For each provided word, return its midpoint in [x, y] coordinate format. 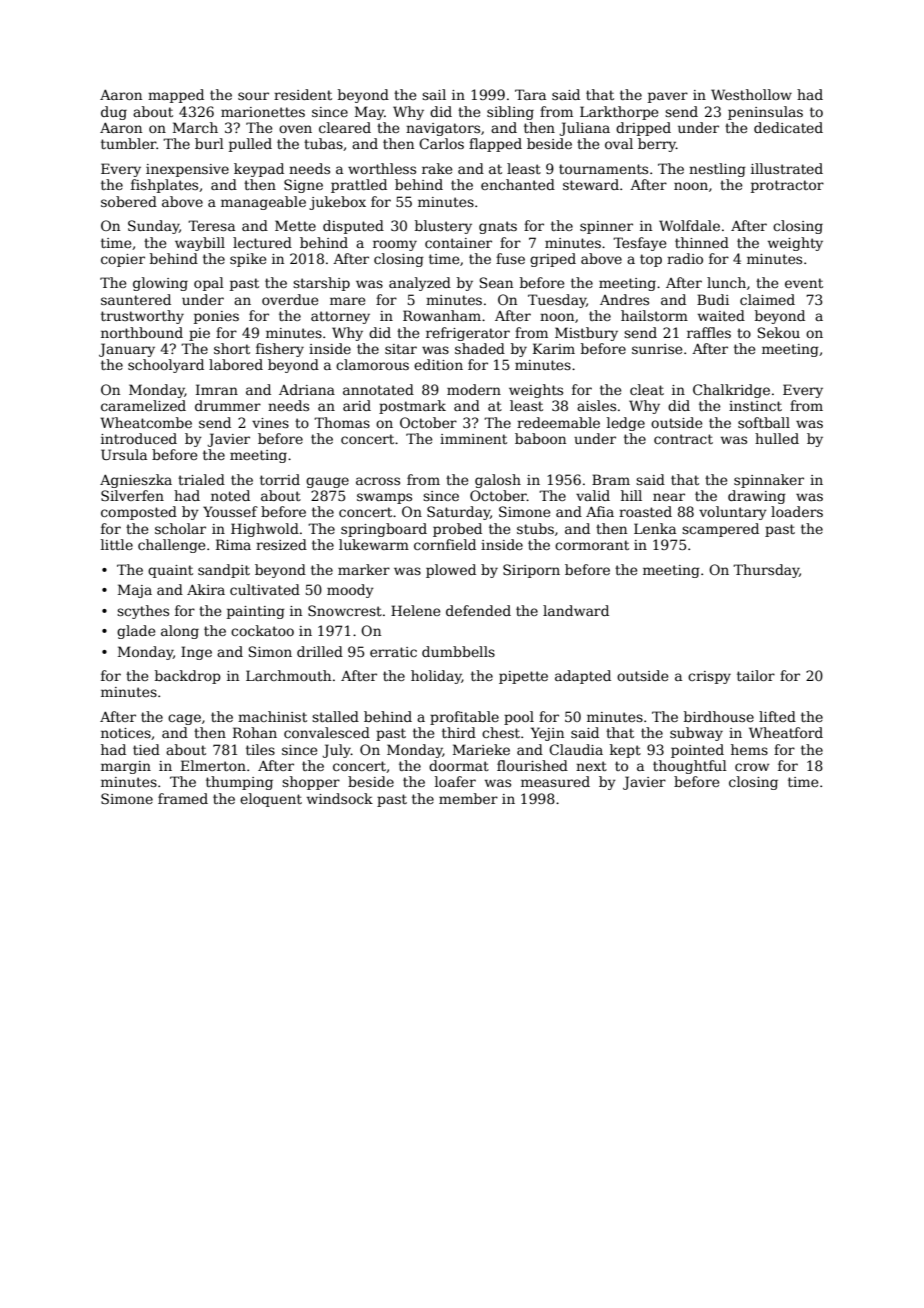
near [669, 497]
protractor [787, 186]
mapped [176, 96]
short [232, 348]
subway [696, 734]
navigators [443, 129]
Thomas [342, 422]
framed [183, 798]
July [336, 751]
